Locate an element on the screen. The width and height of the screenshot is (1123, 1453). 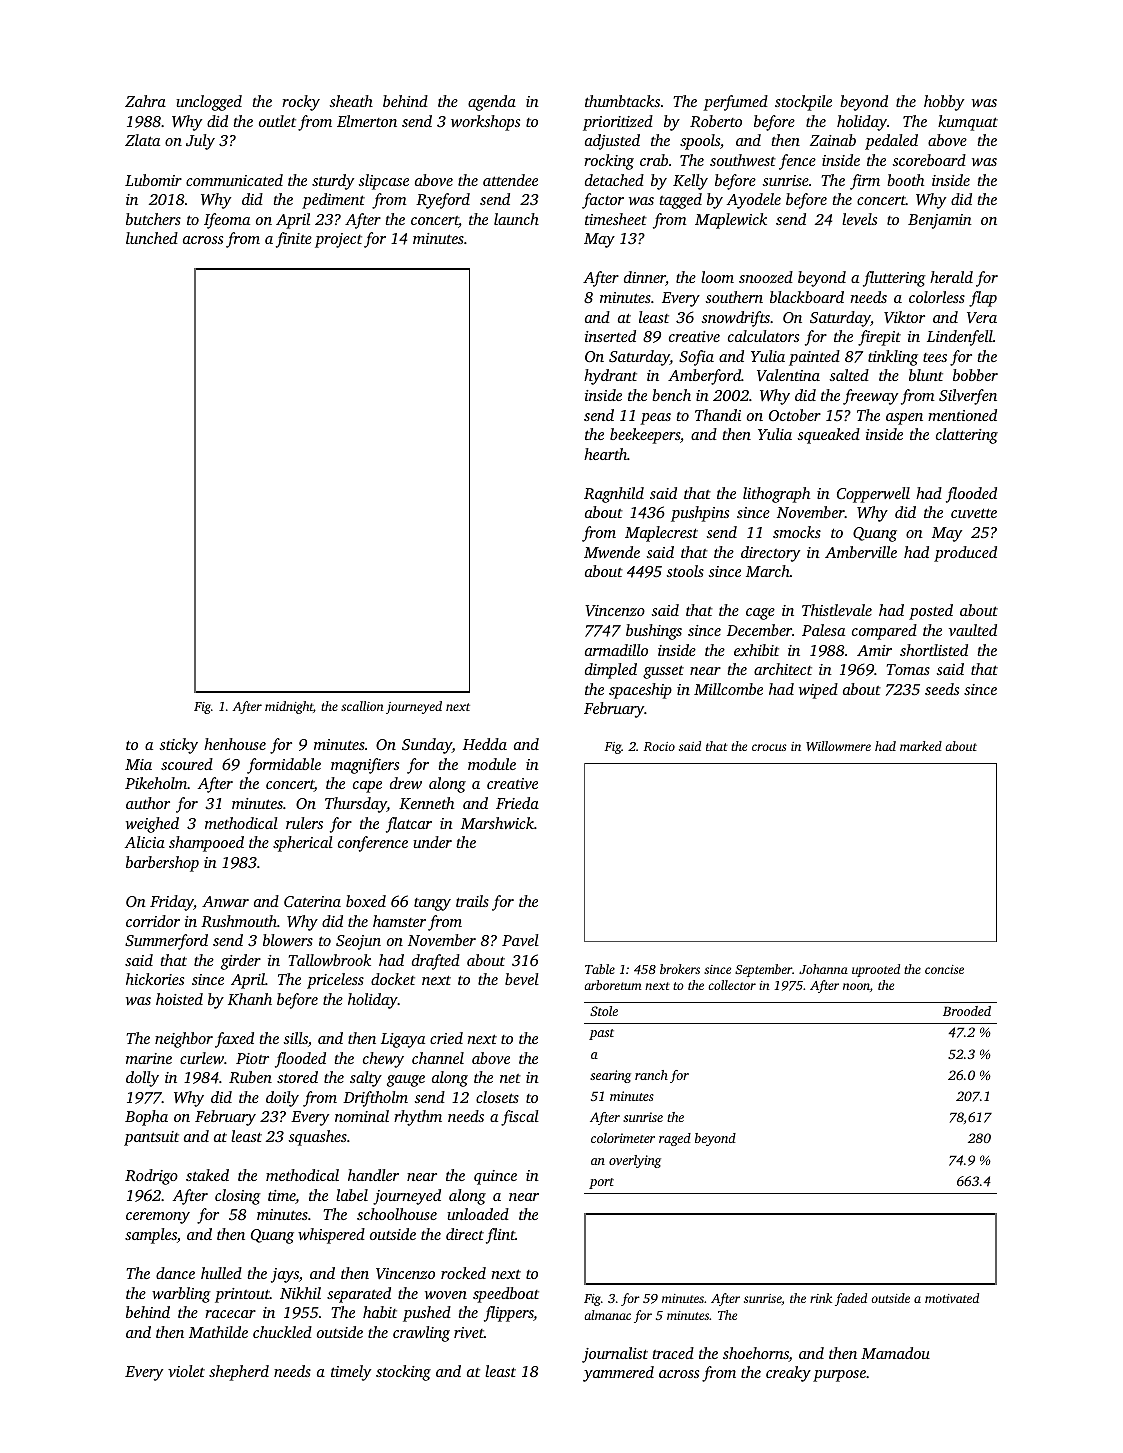
violet is located at coordinates (186, 1371).
